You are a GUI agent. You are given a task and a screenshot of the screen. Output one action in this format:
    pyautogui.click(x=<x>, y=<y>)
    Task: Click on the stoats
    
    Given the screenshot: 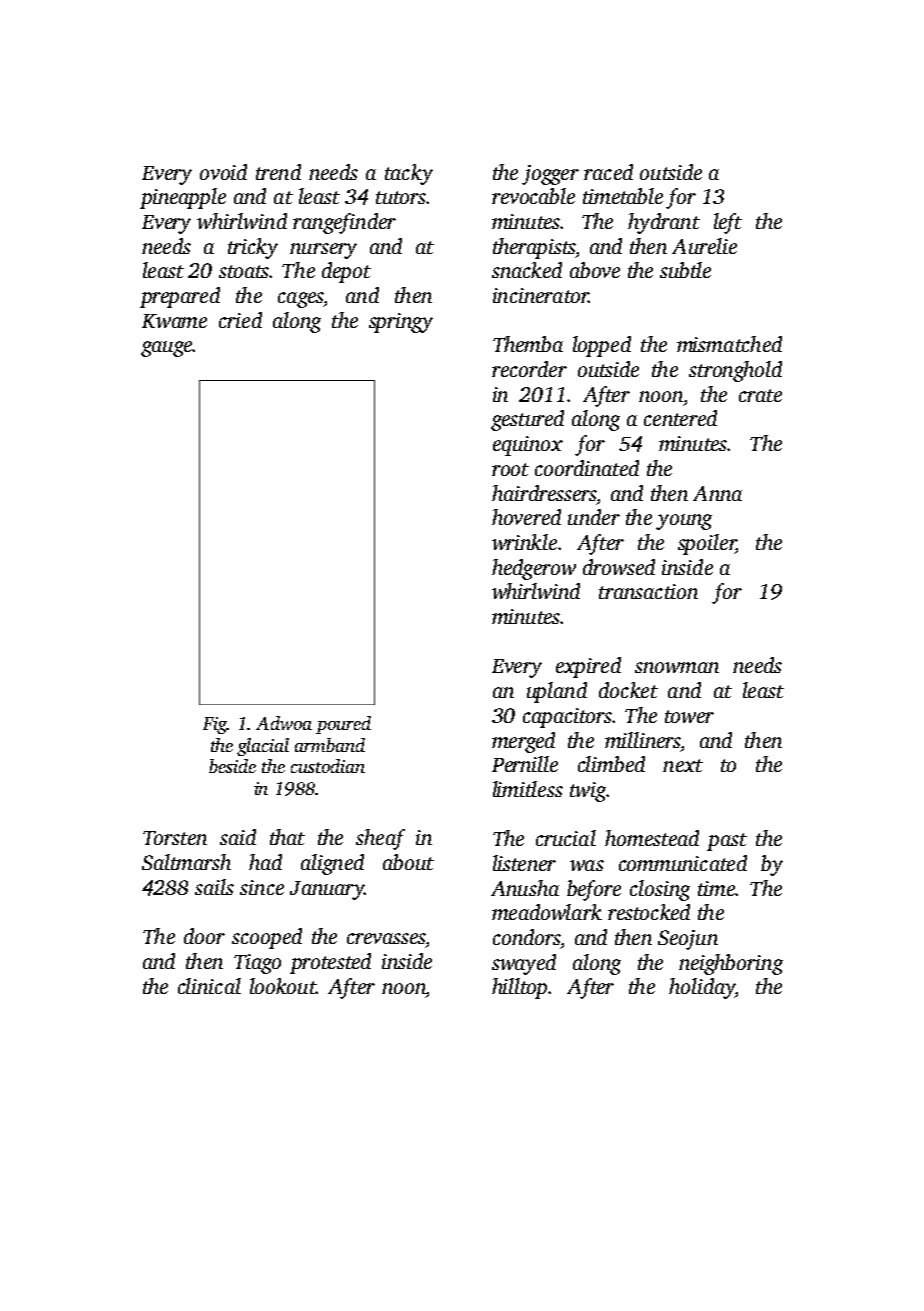 What is the action you would take?
    pyautogui.click(x=244, y=271)
